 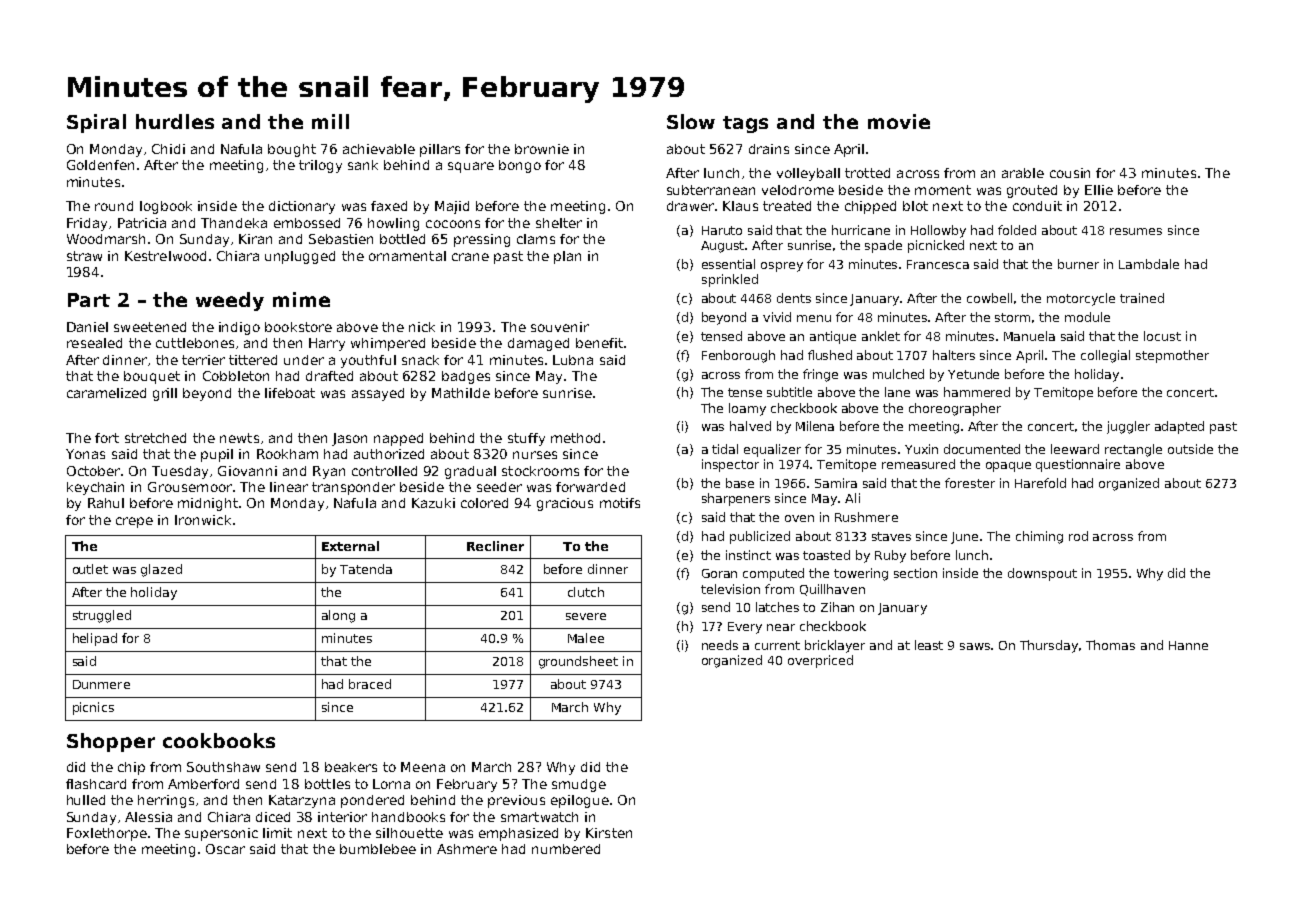 What do you see at coordinates (586, 638) in the screenshot?
I see `Malee` at bounding box center [586, 638].
